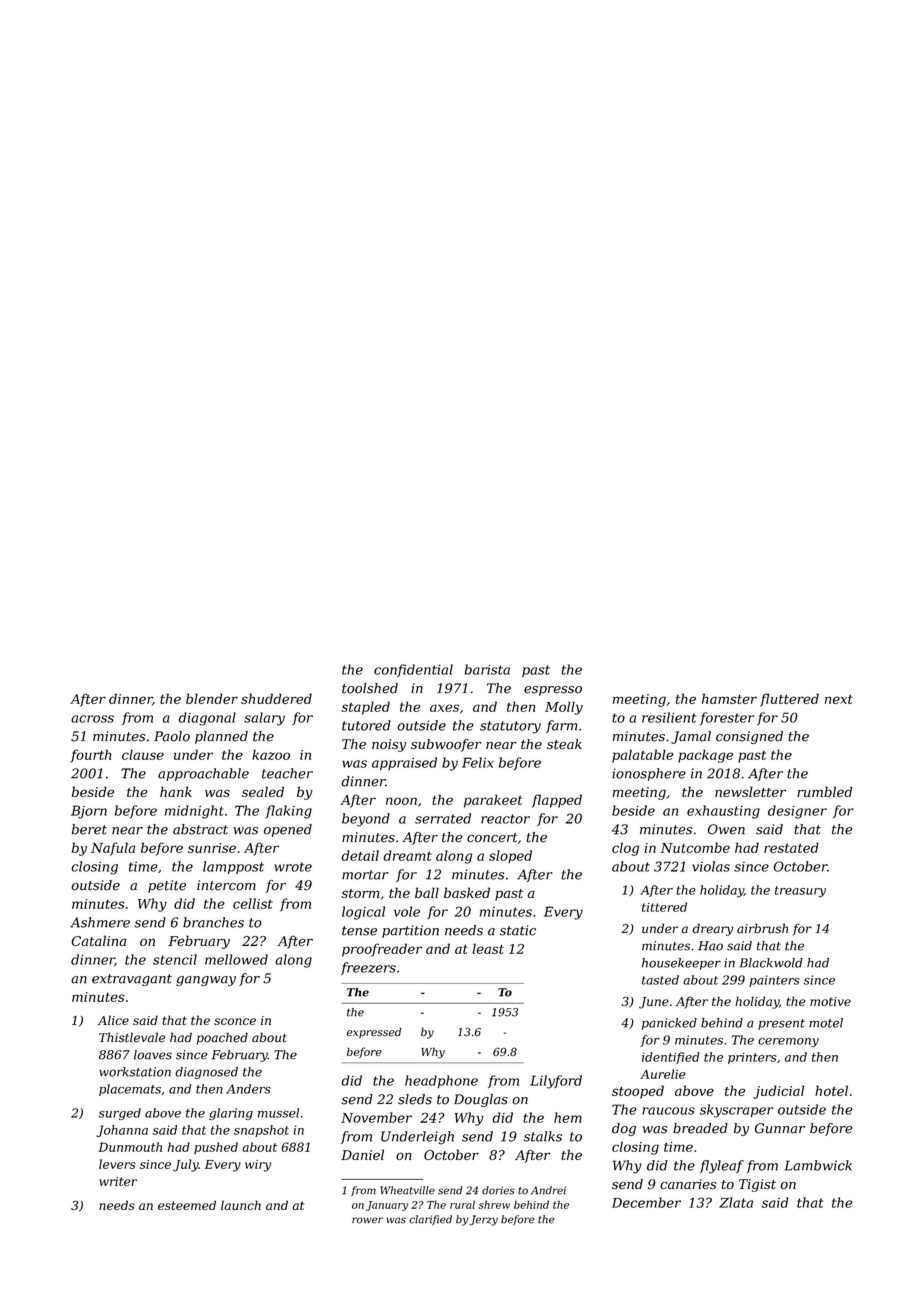 The width and height of the screenshot is (924, 1308). Describe the element at coordinates (365, 875) in the screenshot. I see `mortar` at that location.
